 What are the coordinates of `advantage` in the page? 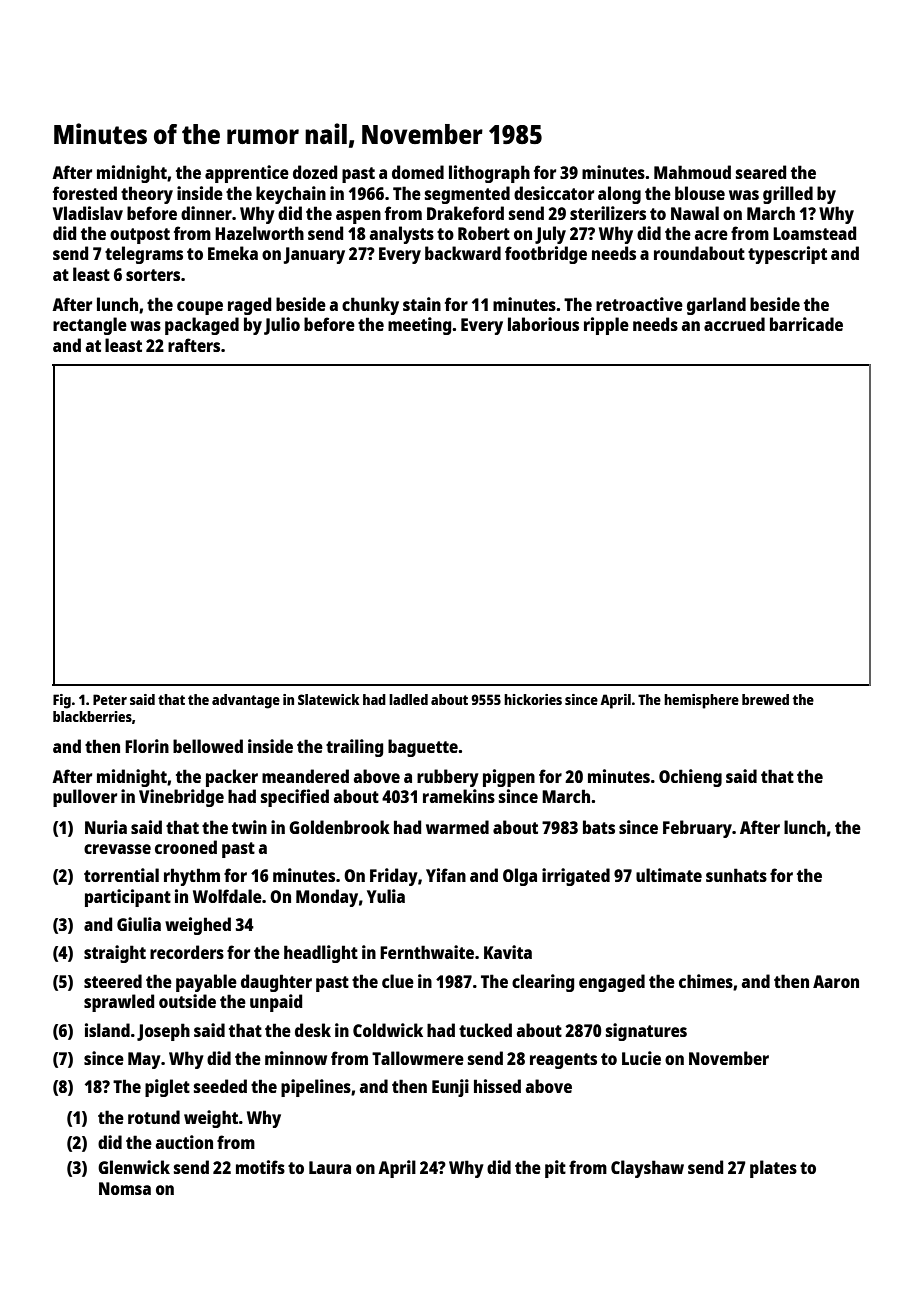 It's located at (246, 701).
